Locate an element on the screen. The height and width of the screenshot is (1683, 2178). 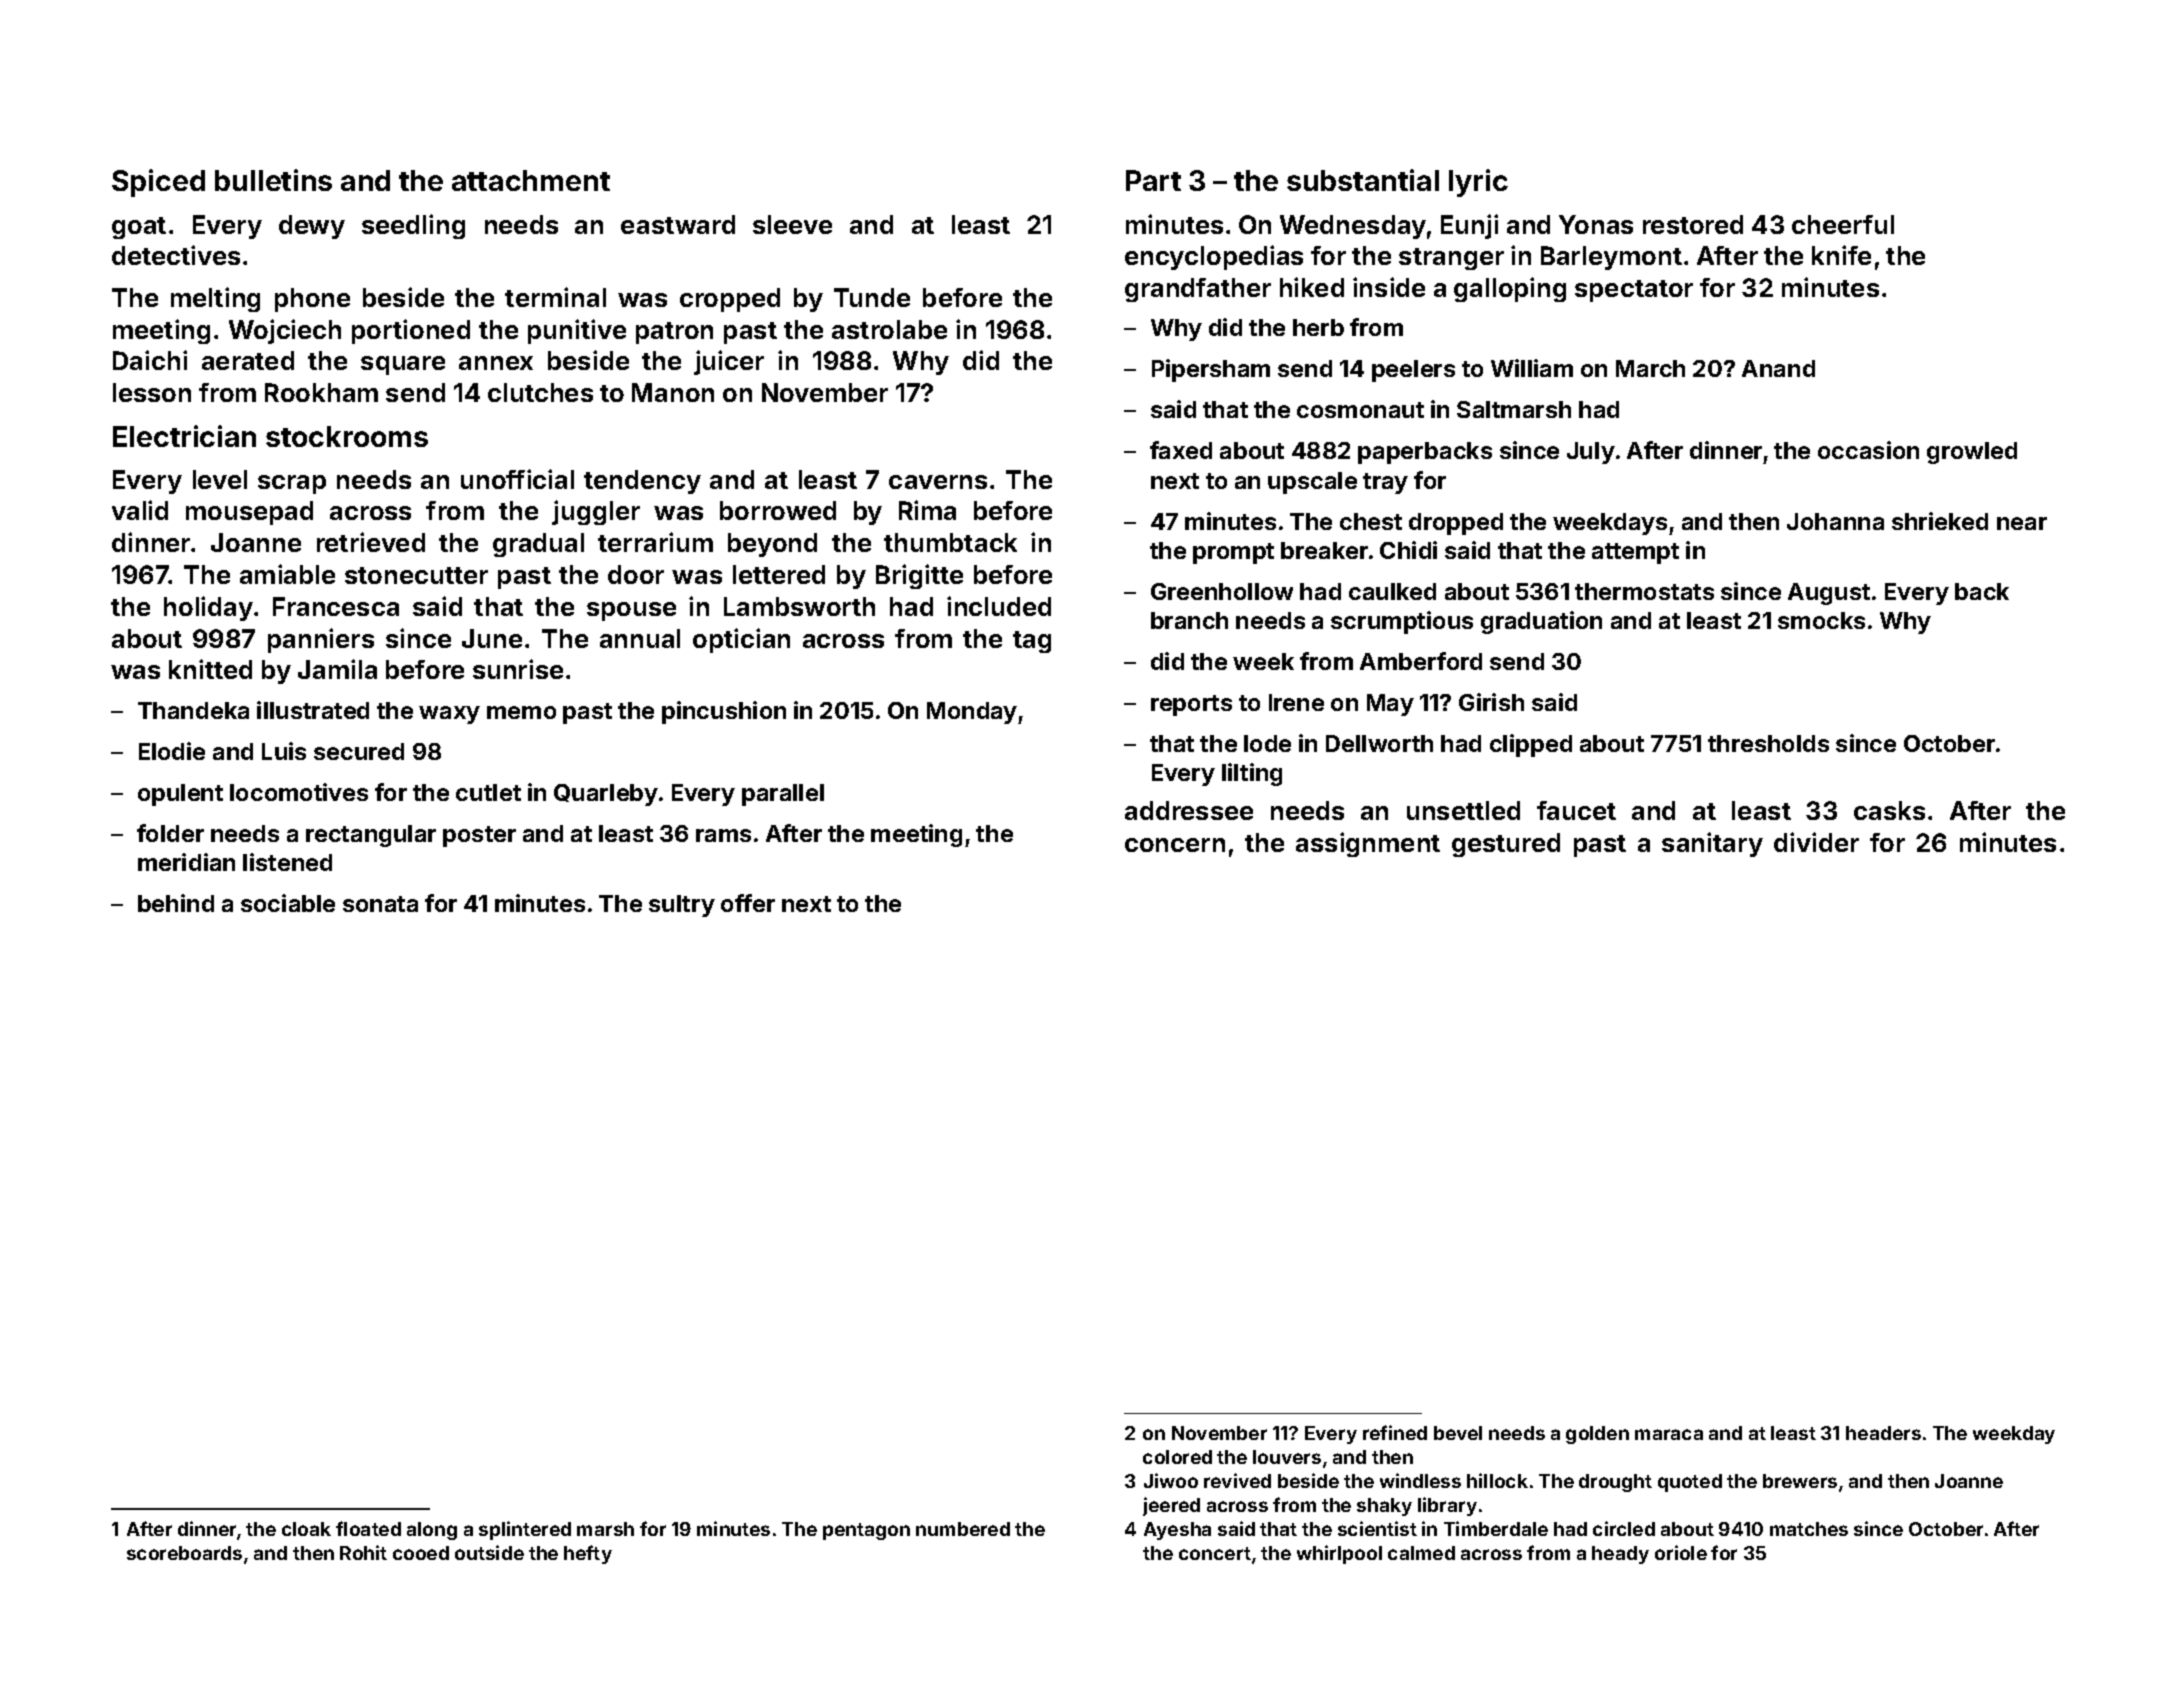
Anand is located at coordinates (1778, 368).
